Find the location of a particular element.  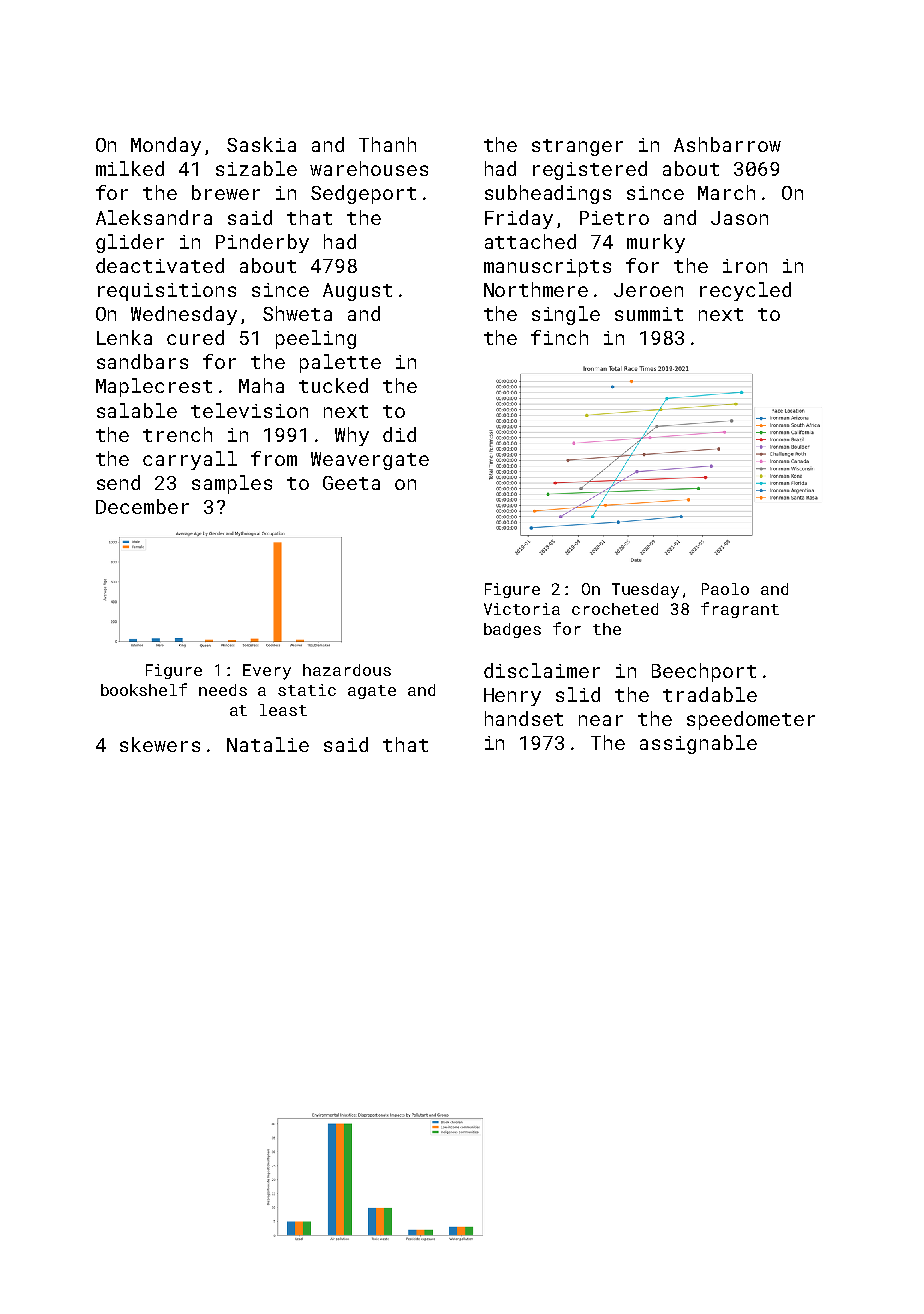

recycled is located at coordinates (745, 291).
